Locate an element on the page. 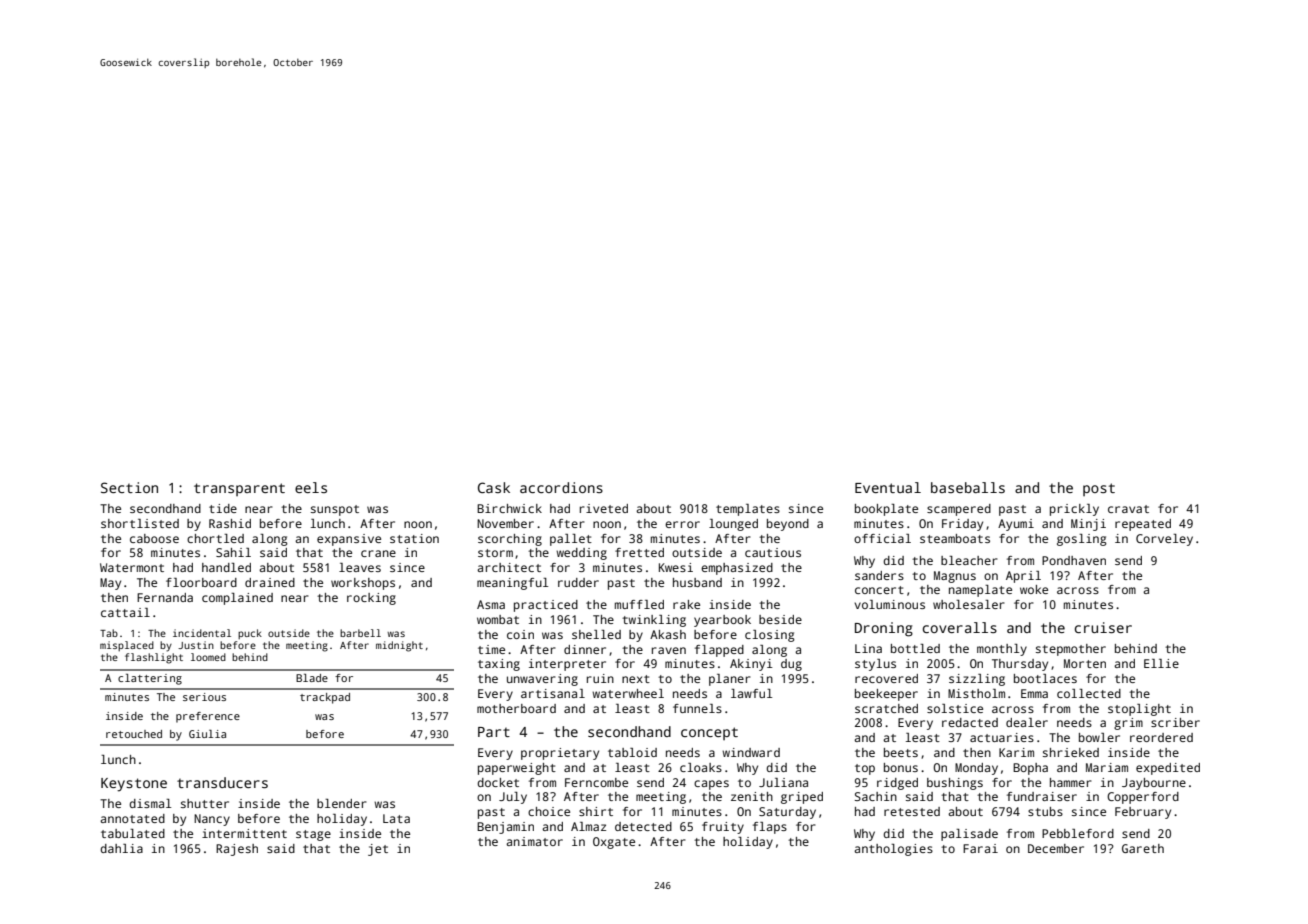  Magnus is located at coordinates (955, 577).
